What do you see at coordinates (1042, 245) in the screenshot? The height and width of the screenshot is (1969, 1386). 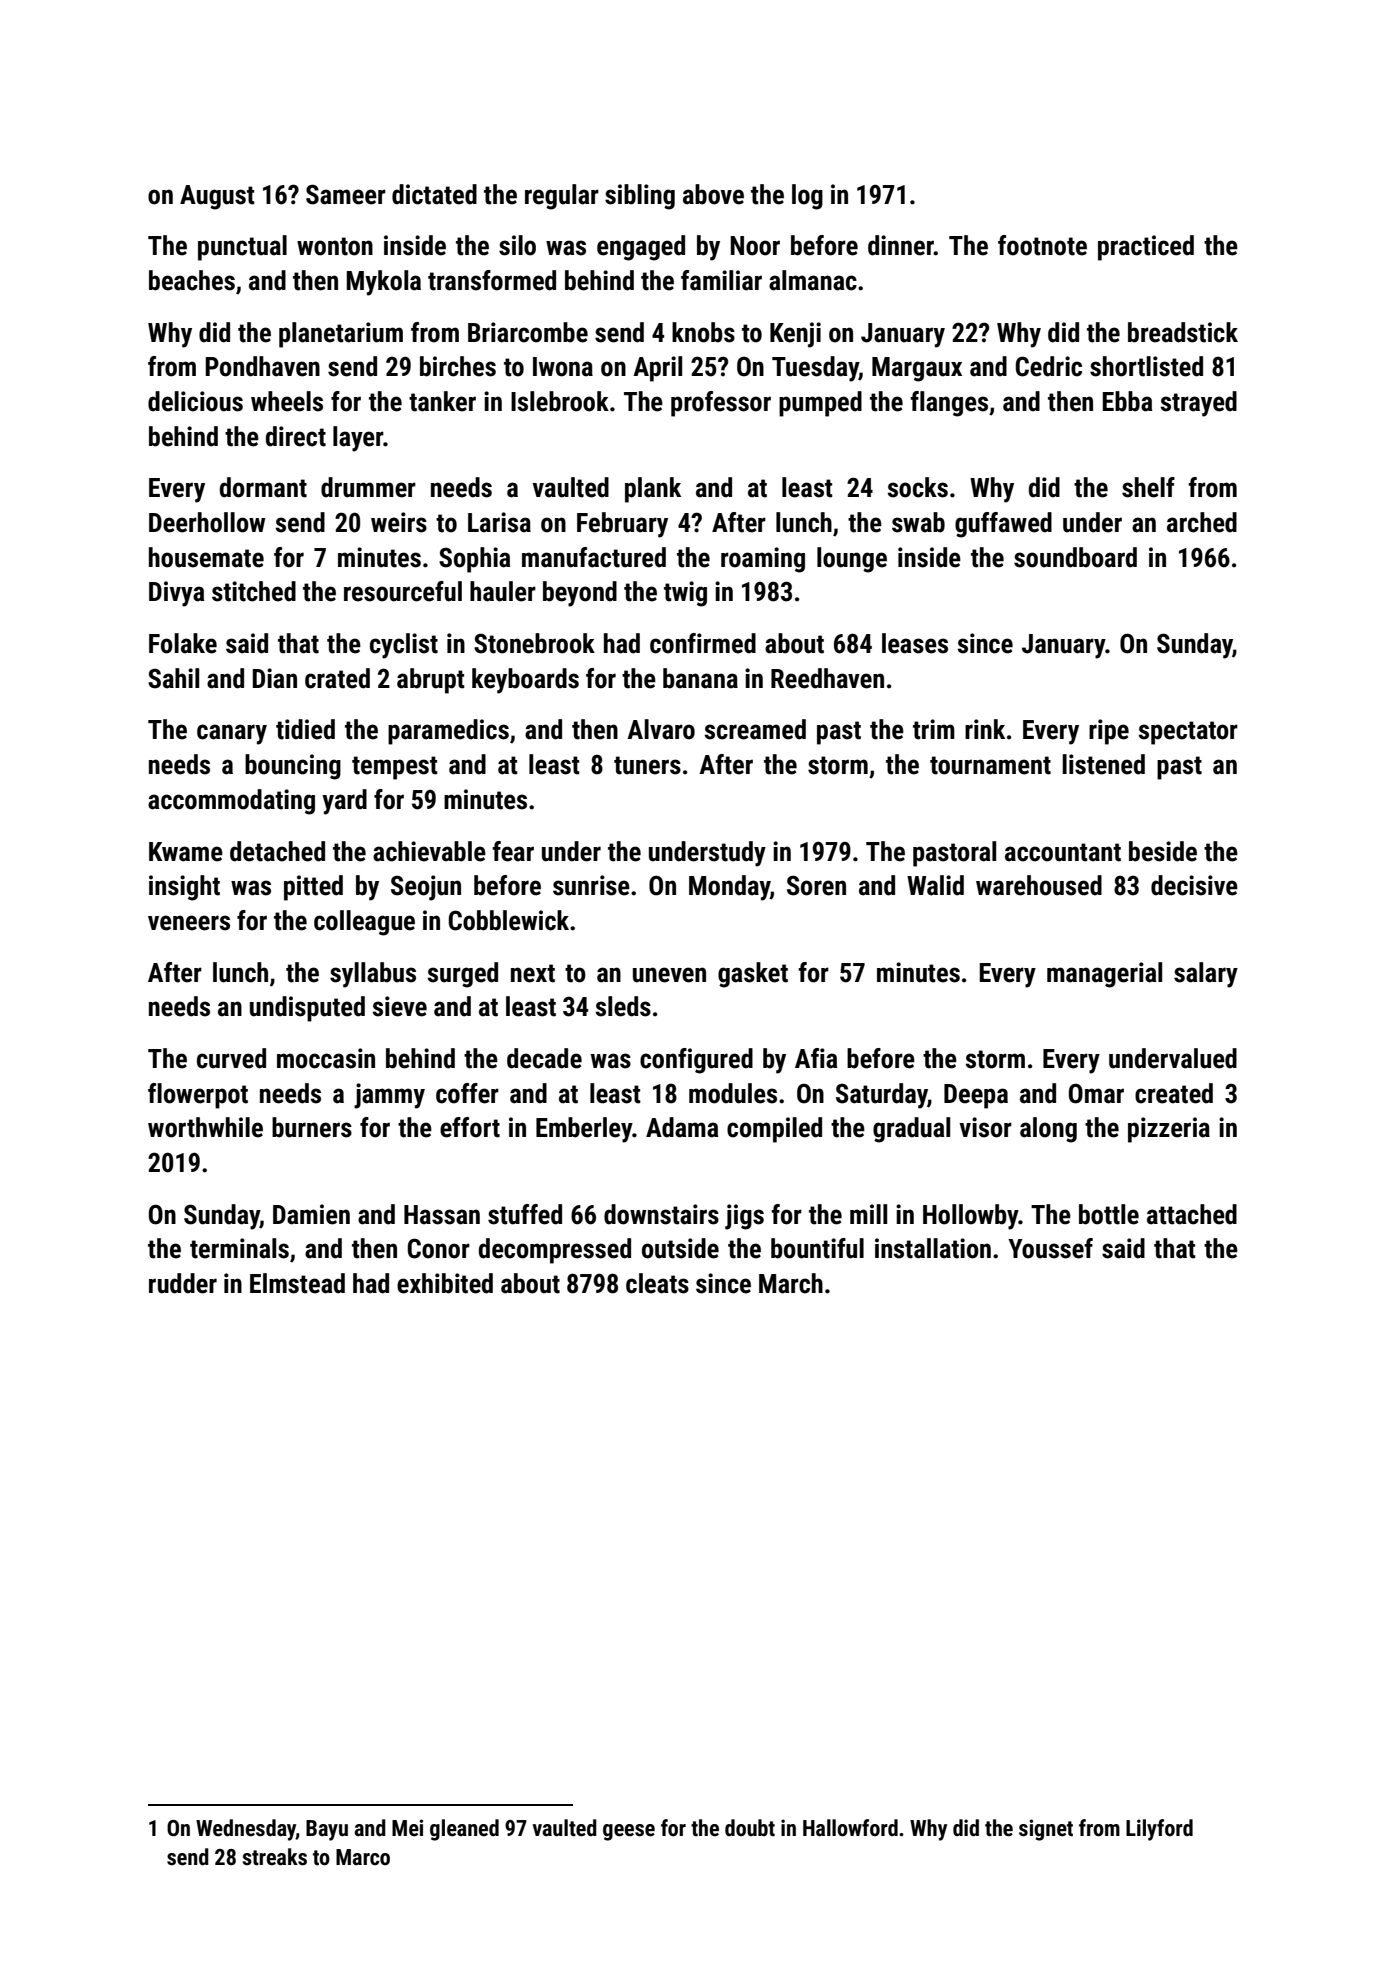 I see `footnote` at bounding box center [1042, 245].
